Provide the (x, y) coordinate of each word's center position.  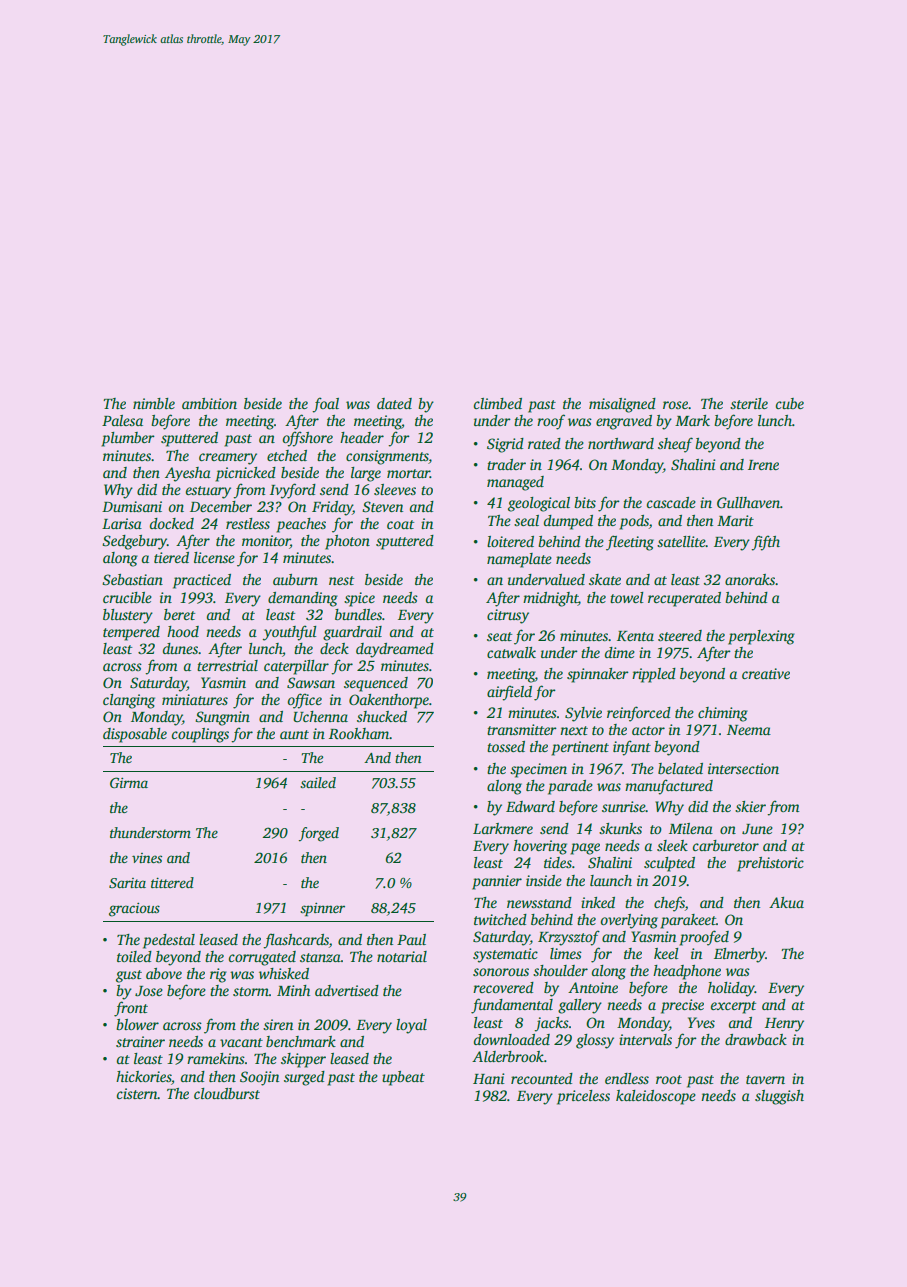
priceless (583, 1097)
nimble (154, 403)
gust (129, 976)
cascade (671, 502)
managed (515, 483)
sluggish (779, 1097)
